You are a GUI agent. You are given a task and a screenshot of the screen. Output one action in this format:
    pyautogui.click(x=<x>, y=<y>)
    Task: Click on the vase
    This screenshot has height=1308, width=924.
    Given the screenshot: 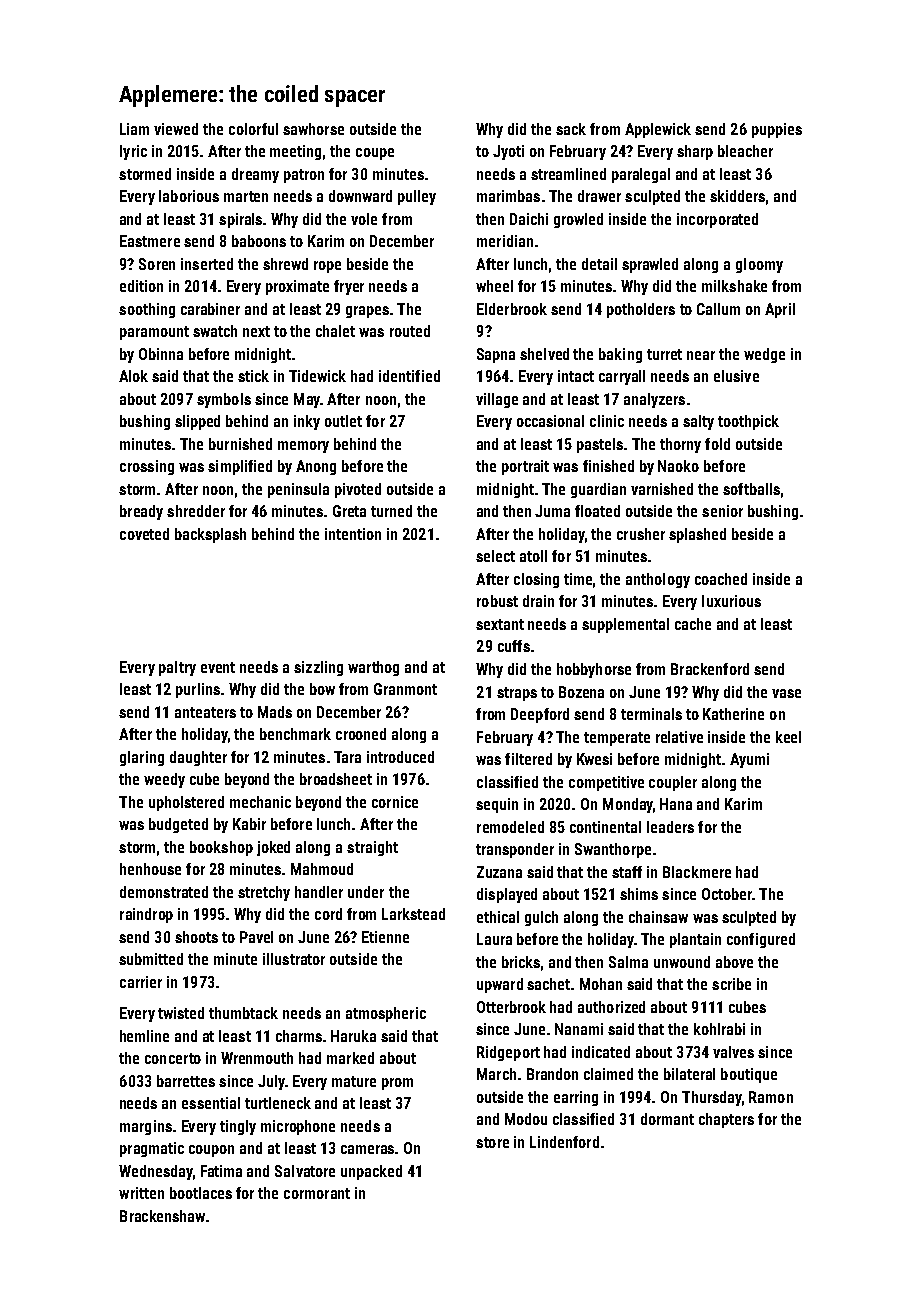 What is the action you would take?
    pyautogui.click(x=786, y=693)
